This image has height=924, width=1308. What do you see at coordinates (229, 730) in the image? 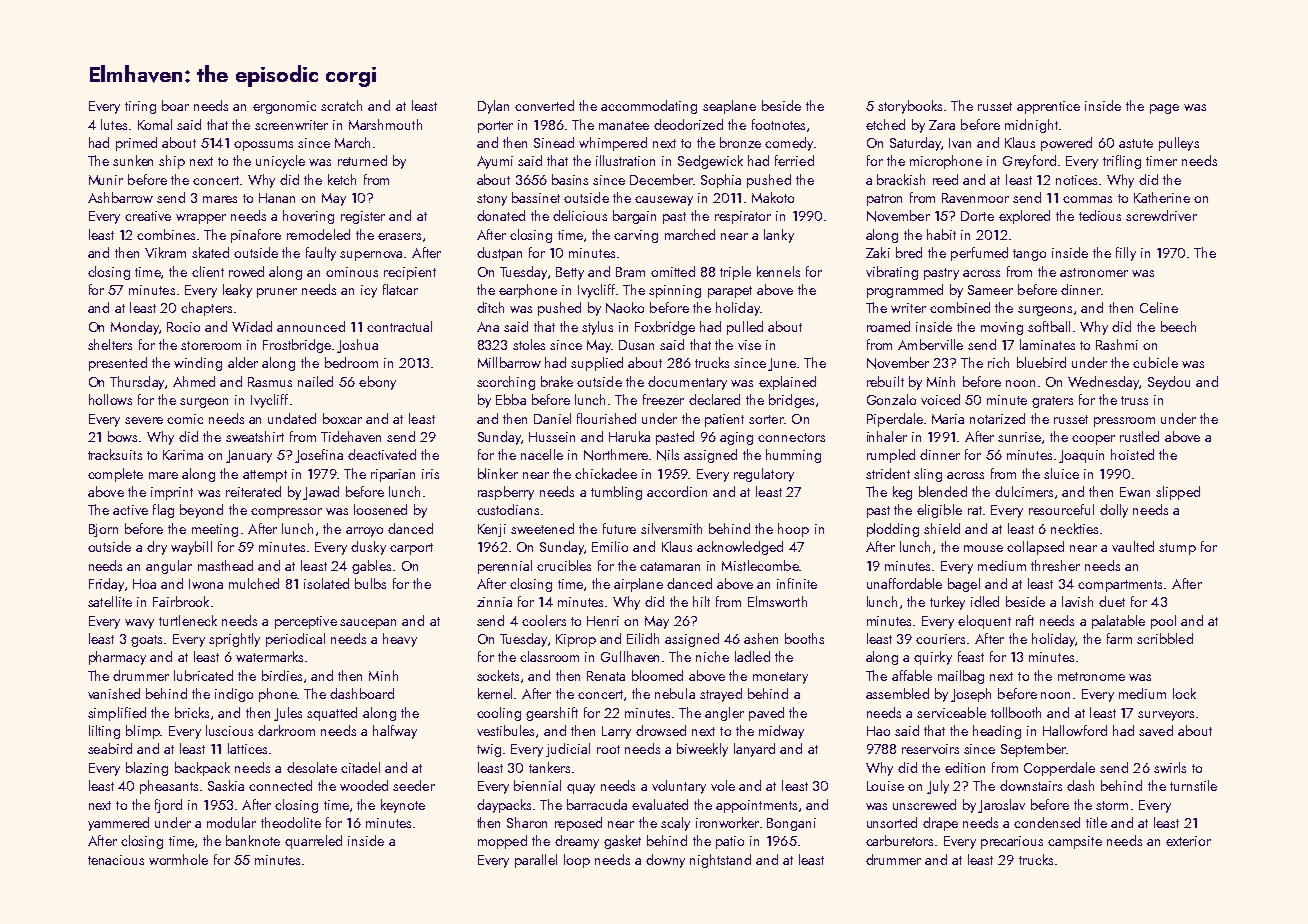
I see `luscious` at bounding box center [229, 730].
